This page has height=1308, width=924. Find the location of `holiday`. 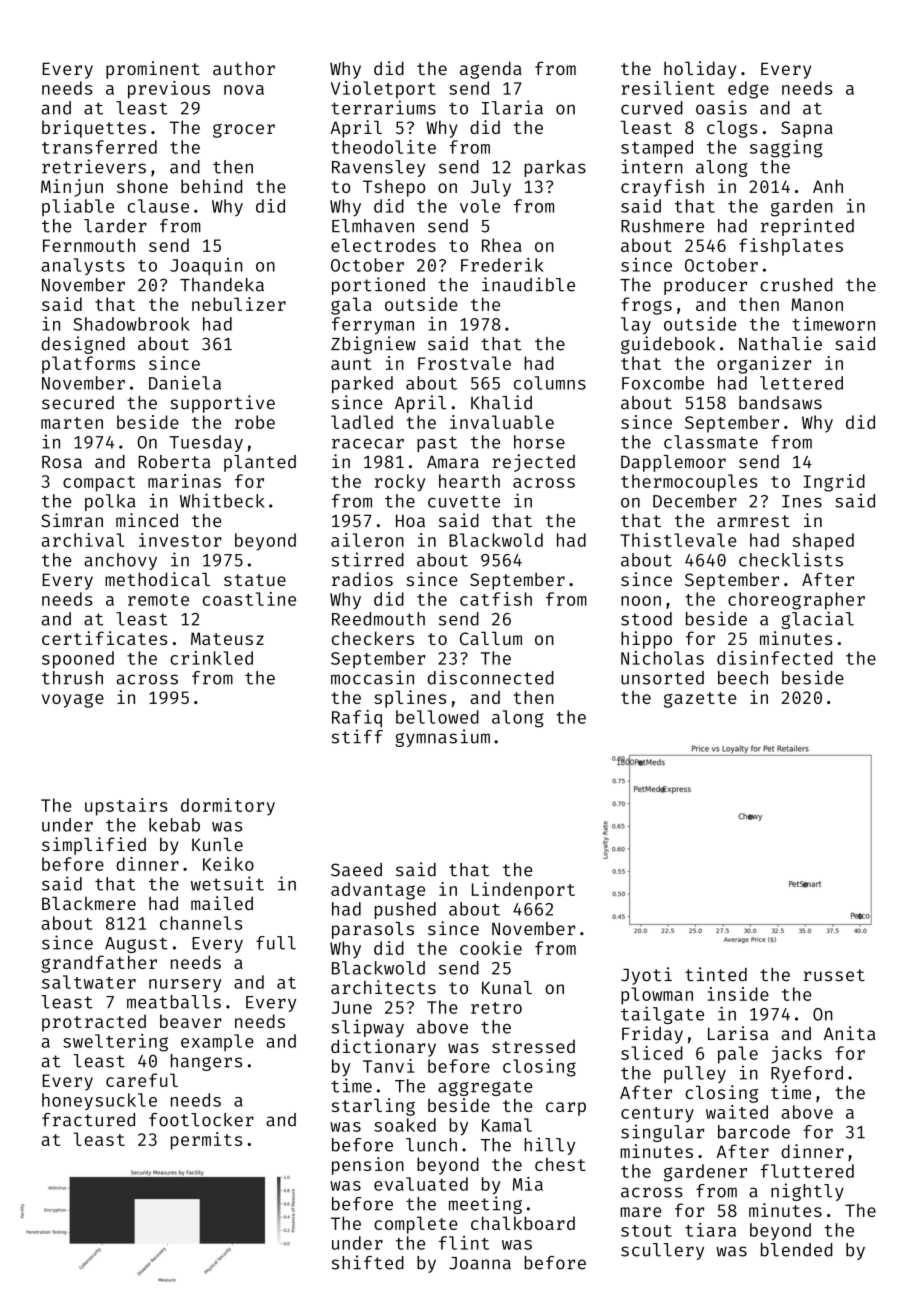

holiday is located at coordinates (700, 70).
